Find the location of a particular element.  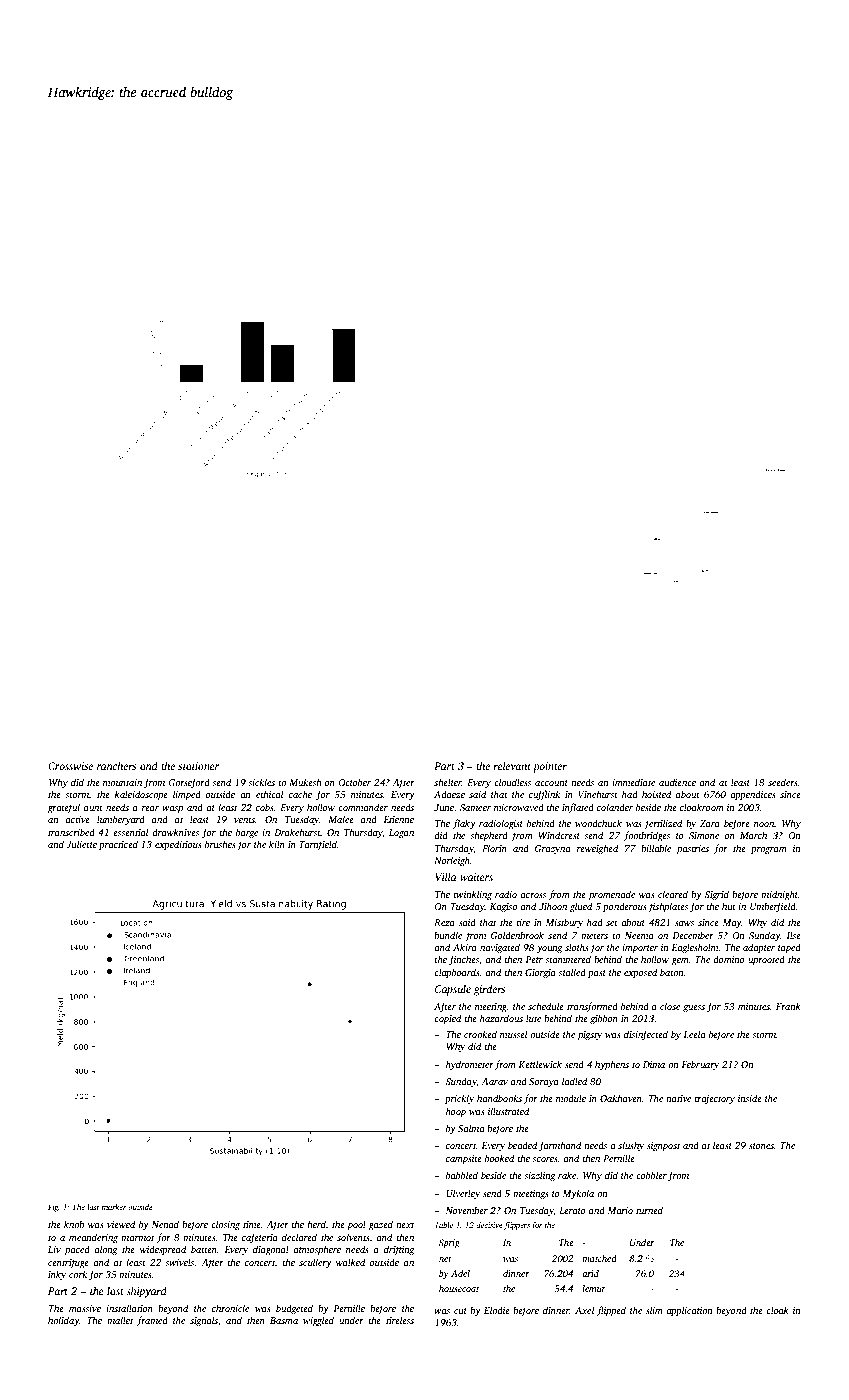

babbled is located at coordinates (462, 1175).
